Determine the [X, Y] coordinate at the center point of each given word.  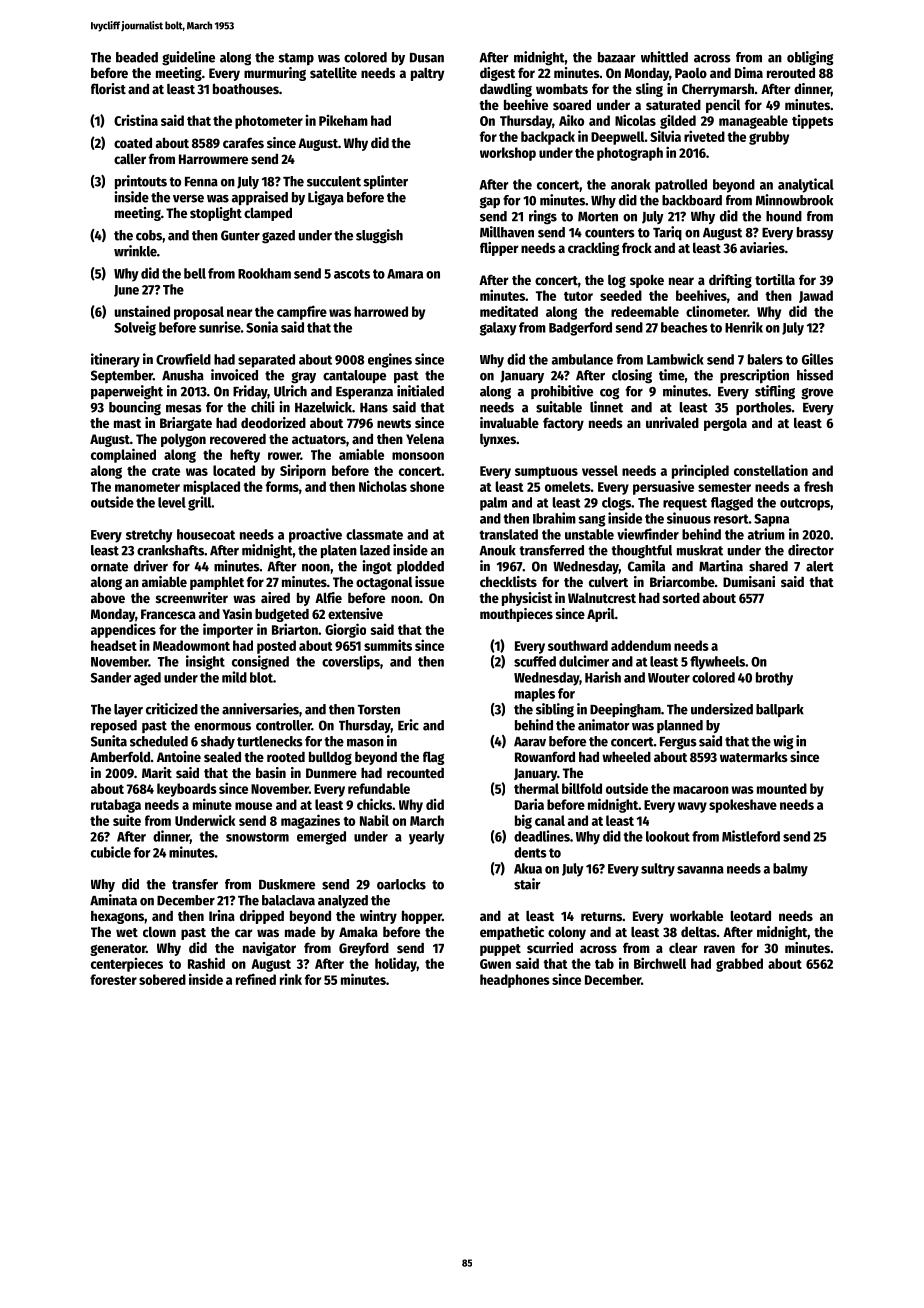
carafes [243, 142]
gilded [678, 122]
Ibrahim [554, 518]
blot [261, 677]
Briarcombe [682, 581]
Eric [408, 725]
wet [127, 932]
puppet [500, 950]
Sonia [262, 327]
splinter [386, 182]
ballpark [780, 710]
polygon [183, 440]
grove [817, 394]
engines [390, 360]
